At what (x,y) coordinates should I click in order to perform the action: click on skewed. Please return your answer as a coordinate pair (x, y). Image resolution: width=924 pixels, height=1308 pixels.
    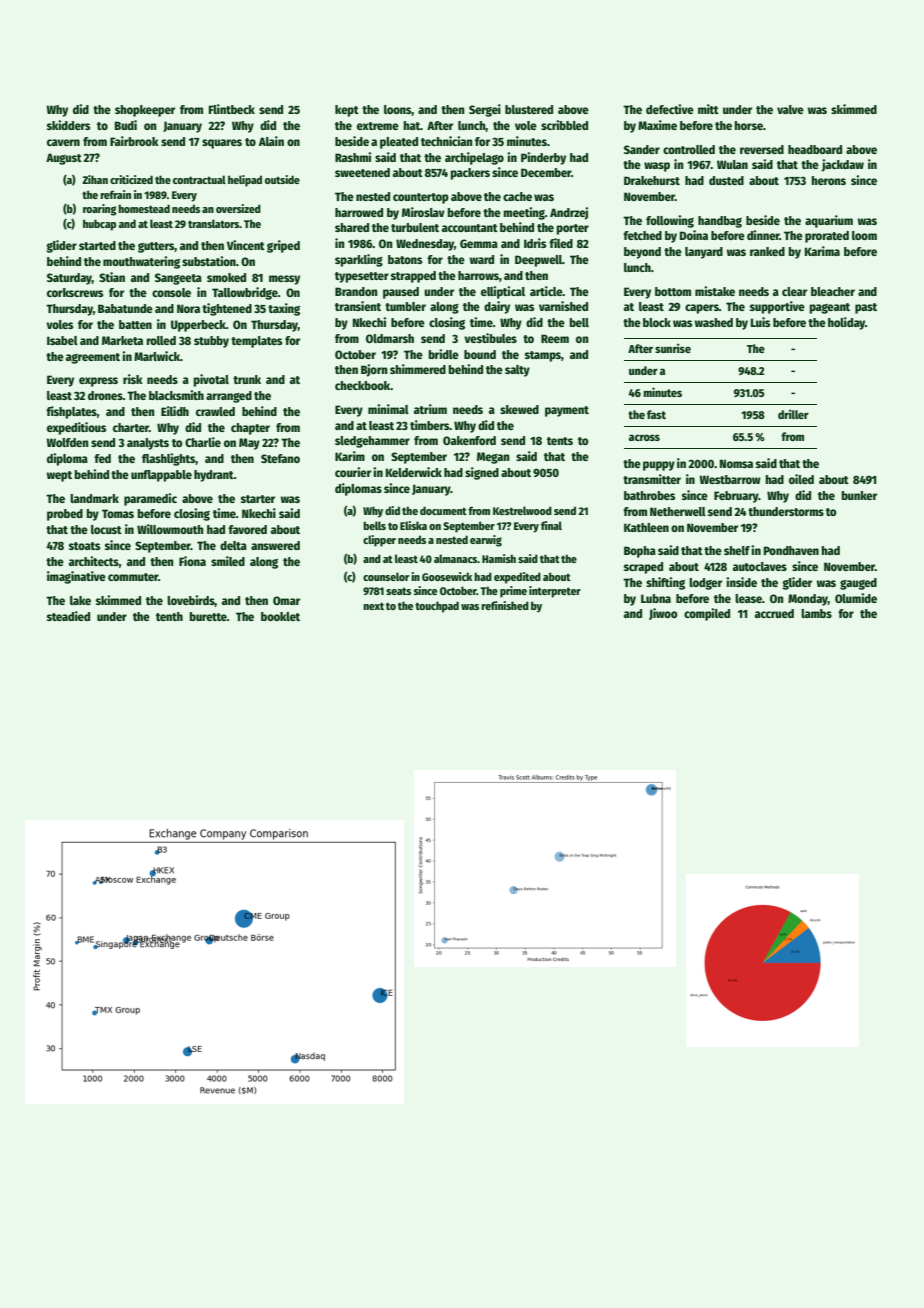
    Looking at the image, I should click on (519, 409).
